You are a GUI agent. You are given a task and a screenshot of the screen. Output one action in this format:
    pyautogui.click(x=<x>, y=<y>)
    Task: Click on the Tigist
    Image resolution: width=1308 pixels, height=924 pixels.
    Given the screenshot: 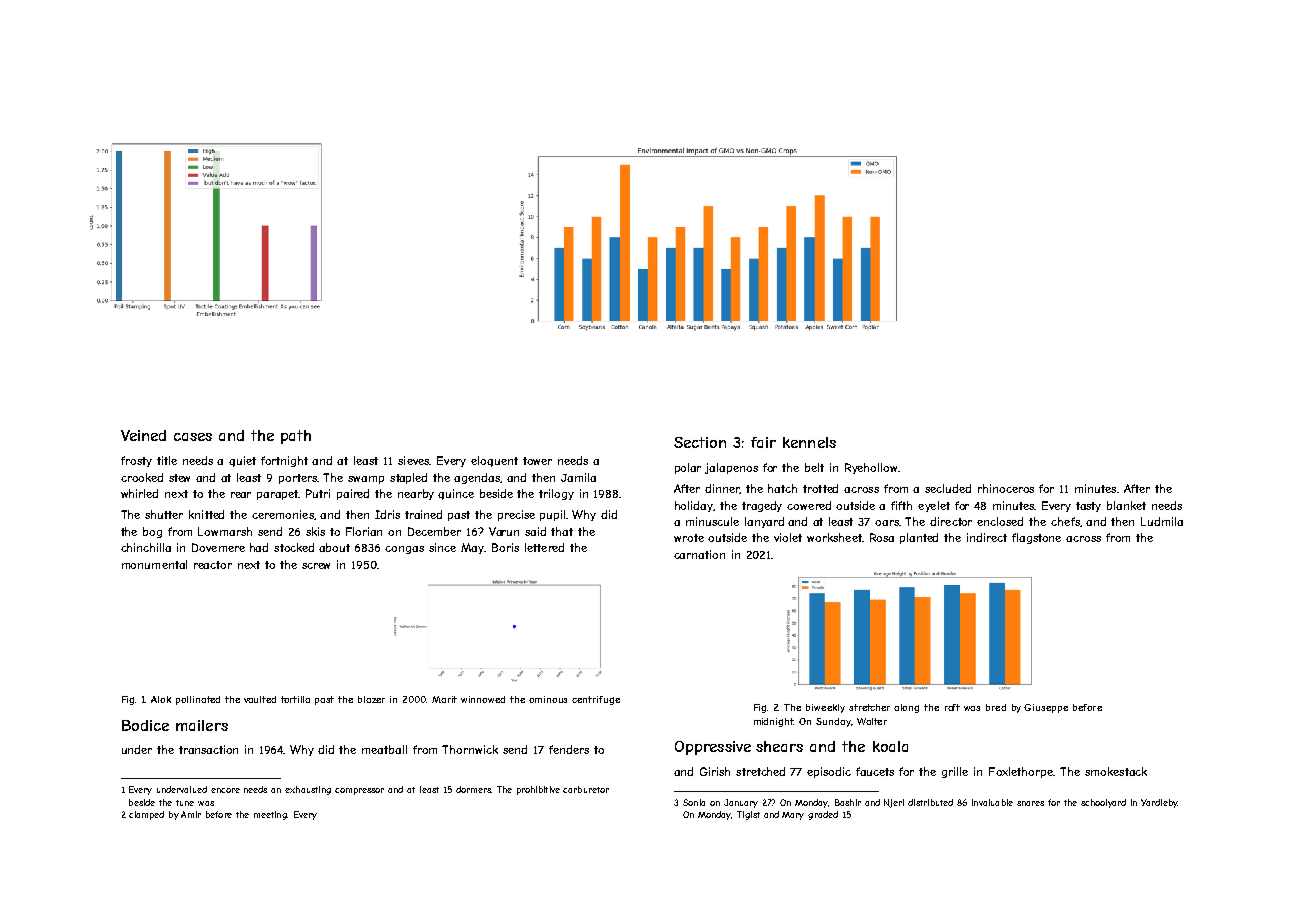 What is the action you would take?
    pyautogui.click(x=748, y=815)
